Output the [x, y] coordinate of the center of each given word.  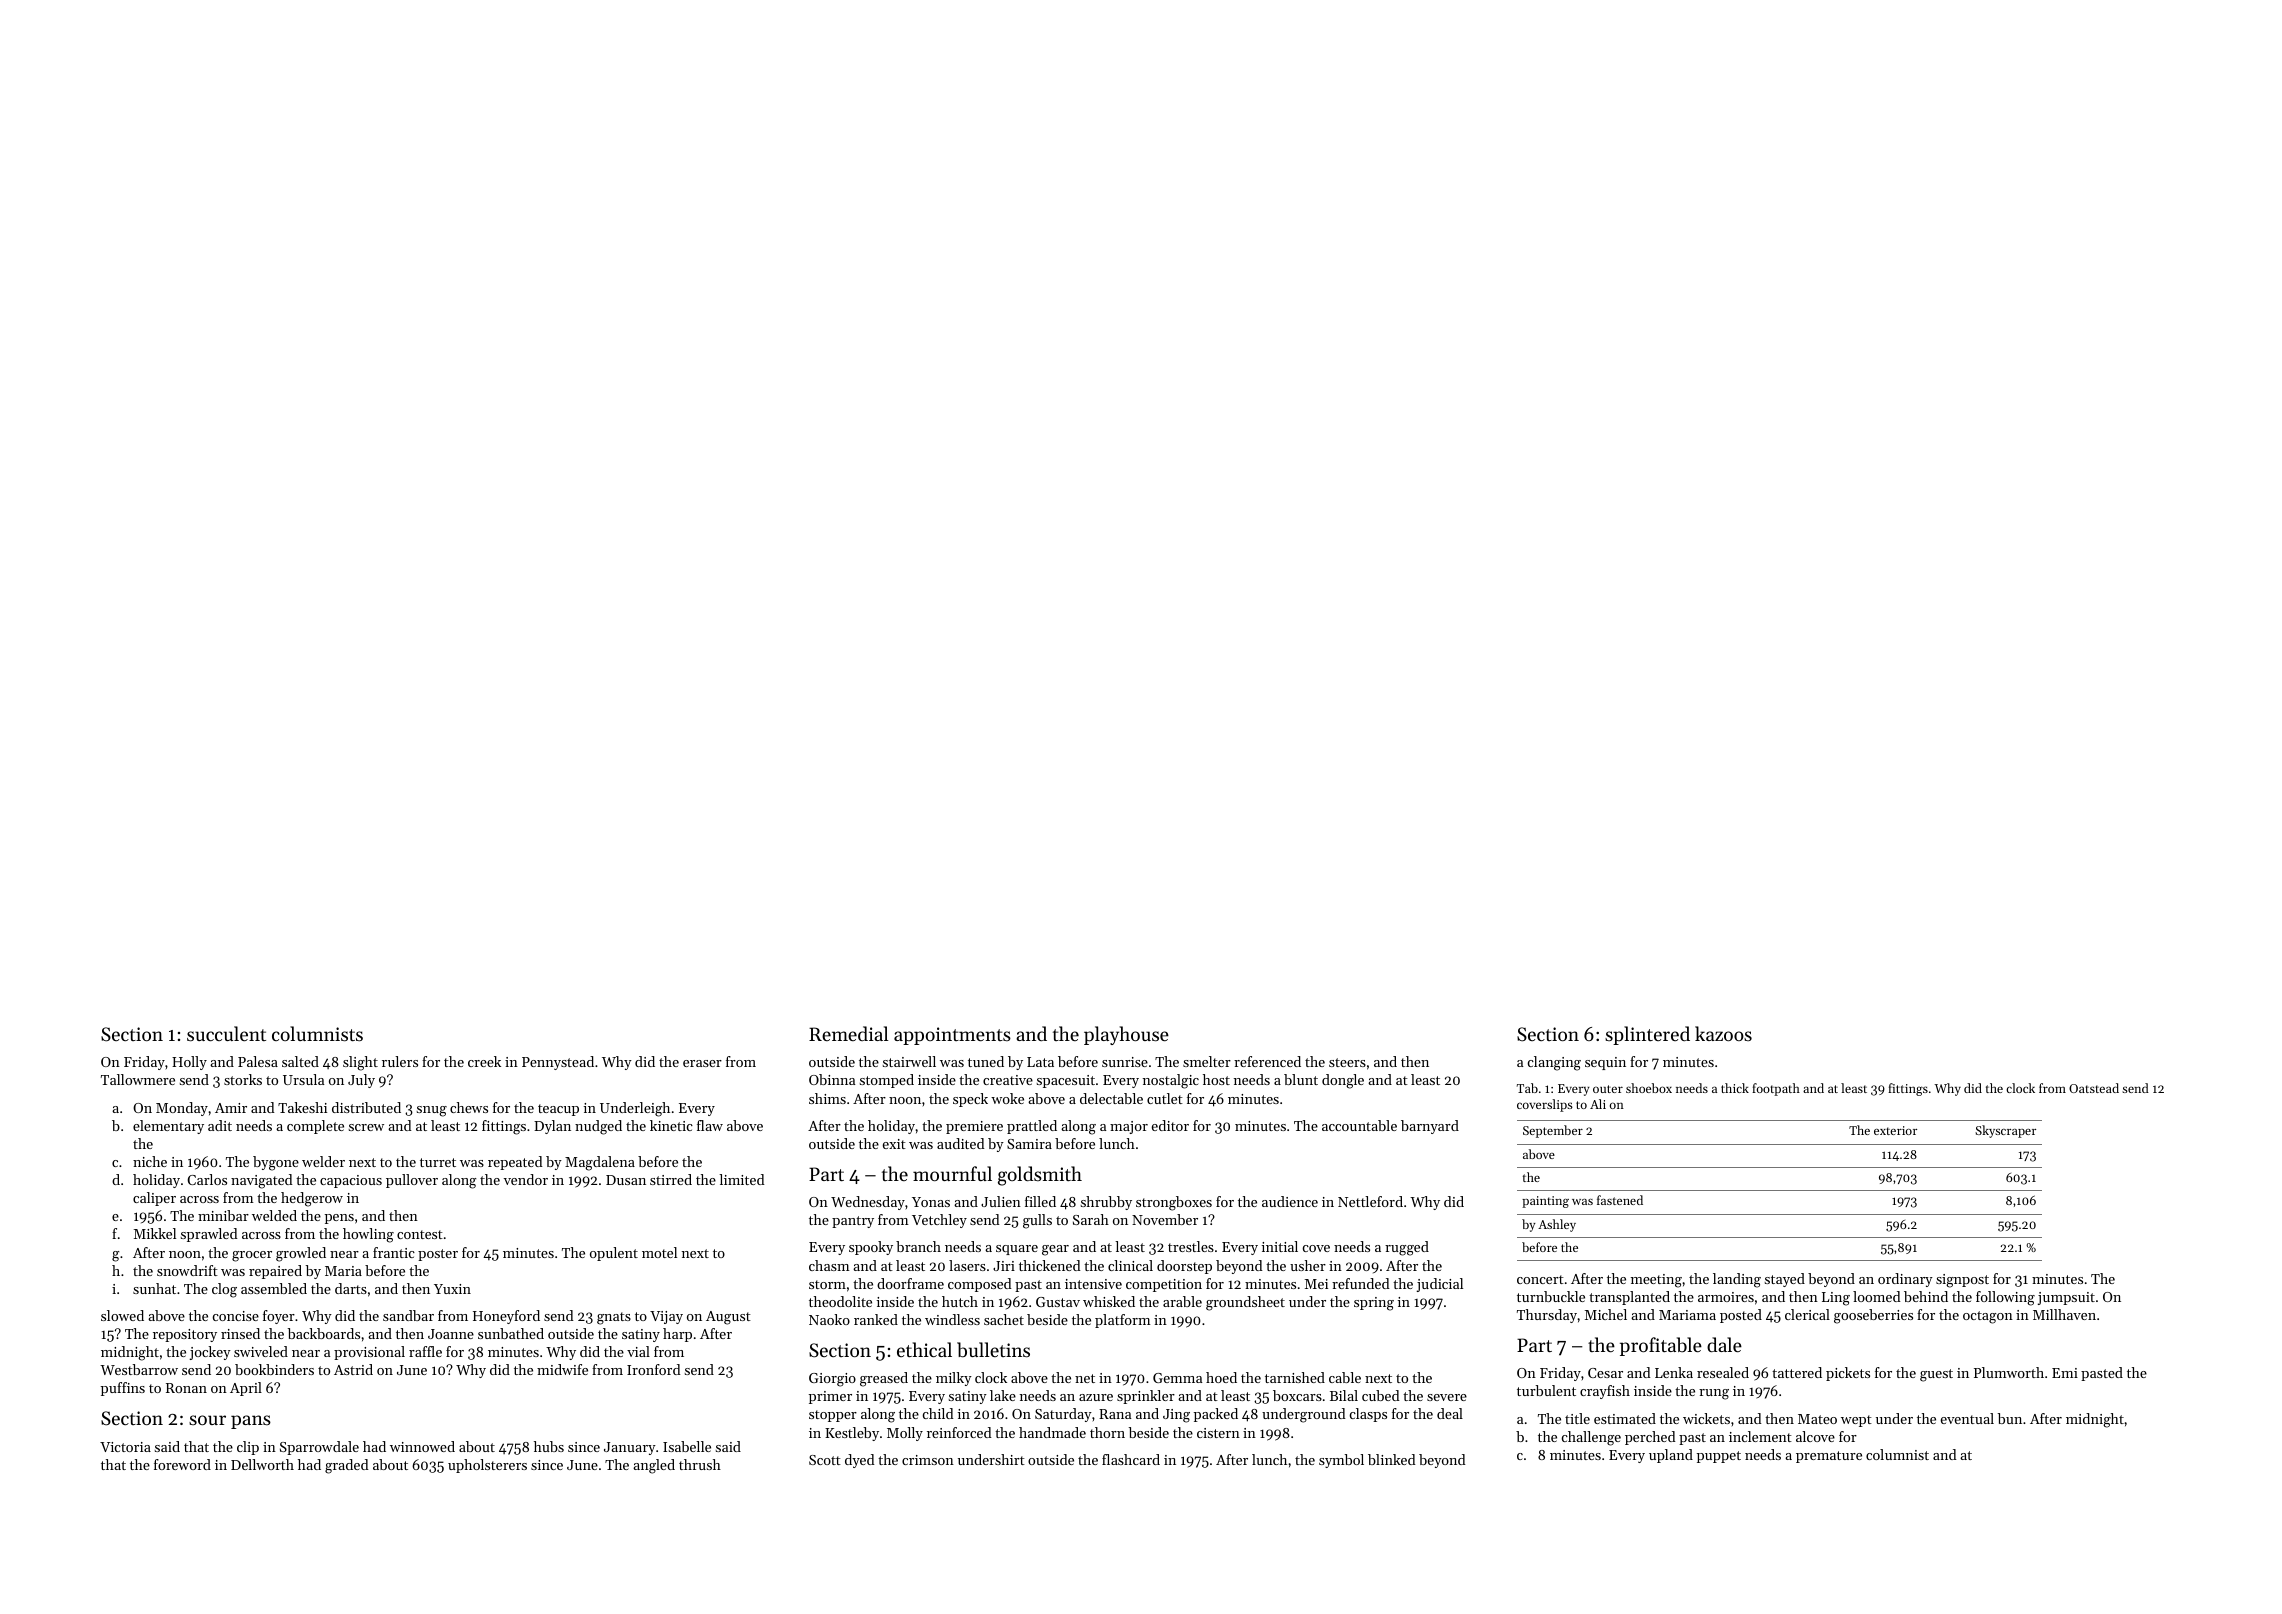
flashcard [1131, 1459]
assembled [274, 1288]
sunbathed [511, 1333]
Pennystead [558, 1063]
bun [2010, 1418]
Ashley [1557, 1225]
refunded [1361, 1283]
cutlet [1165, 1098]
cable [1345, 1377]
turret [438, 1162]
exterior [1895, 1130]
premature [1829, 1457]
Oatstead [2094, 1088]
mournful [952, 1173]
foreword [182, 1464]
